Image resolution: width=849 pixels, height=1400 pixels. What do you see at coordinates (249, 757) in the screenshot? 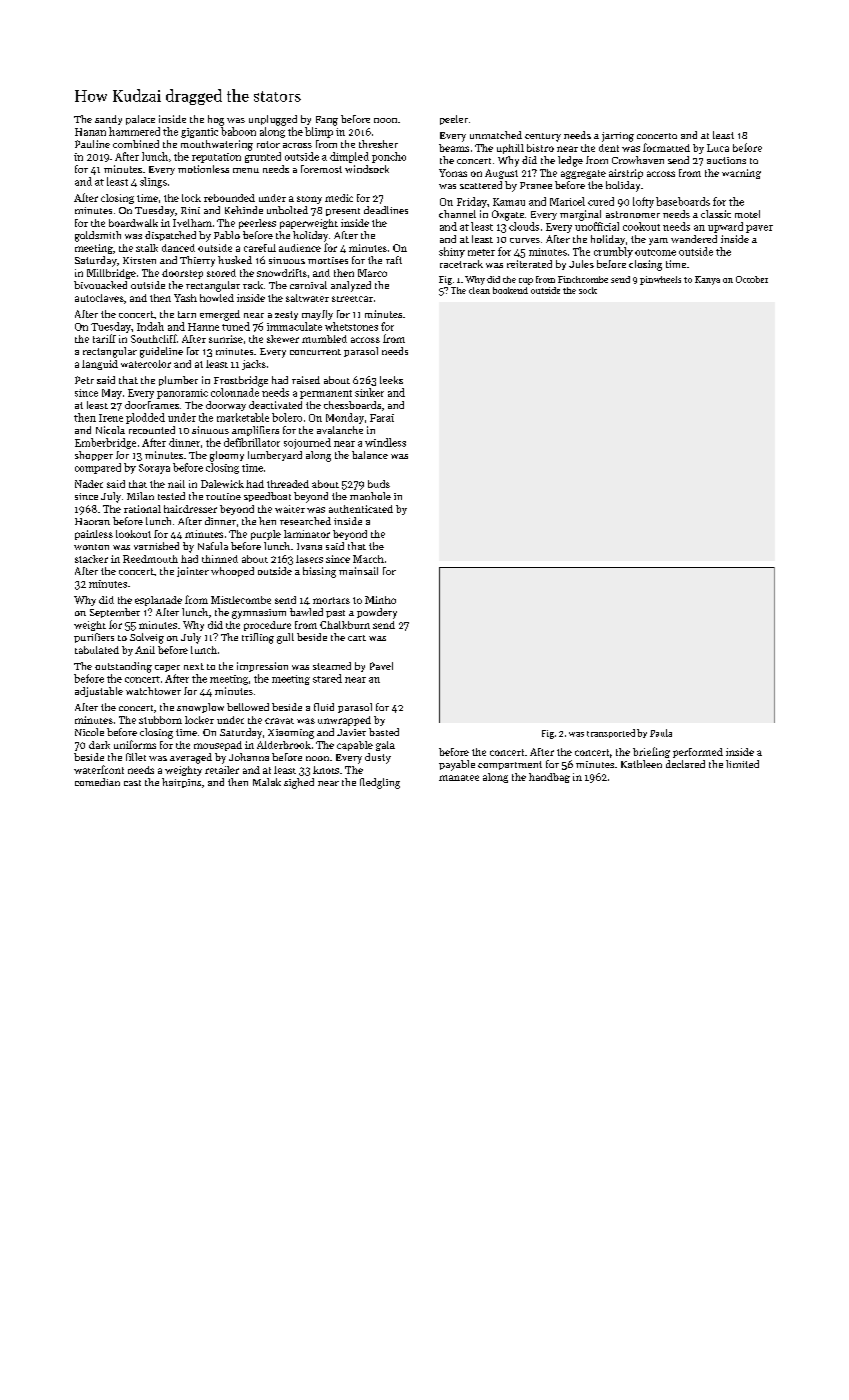
I see `Johanna` at bounding box center [249, 757].
